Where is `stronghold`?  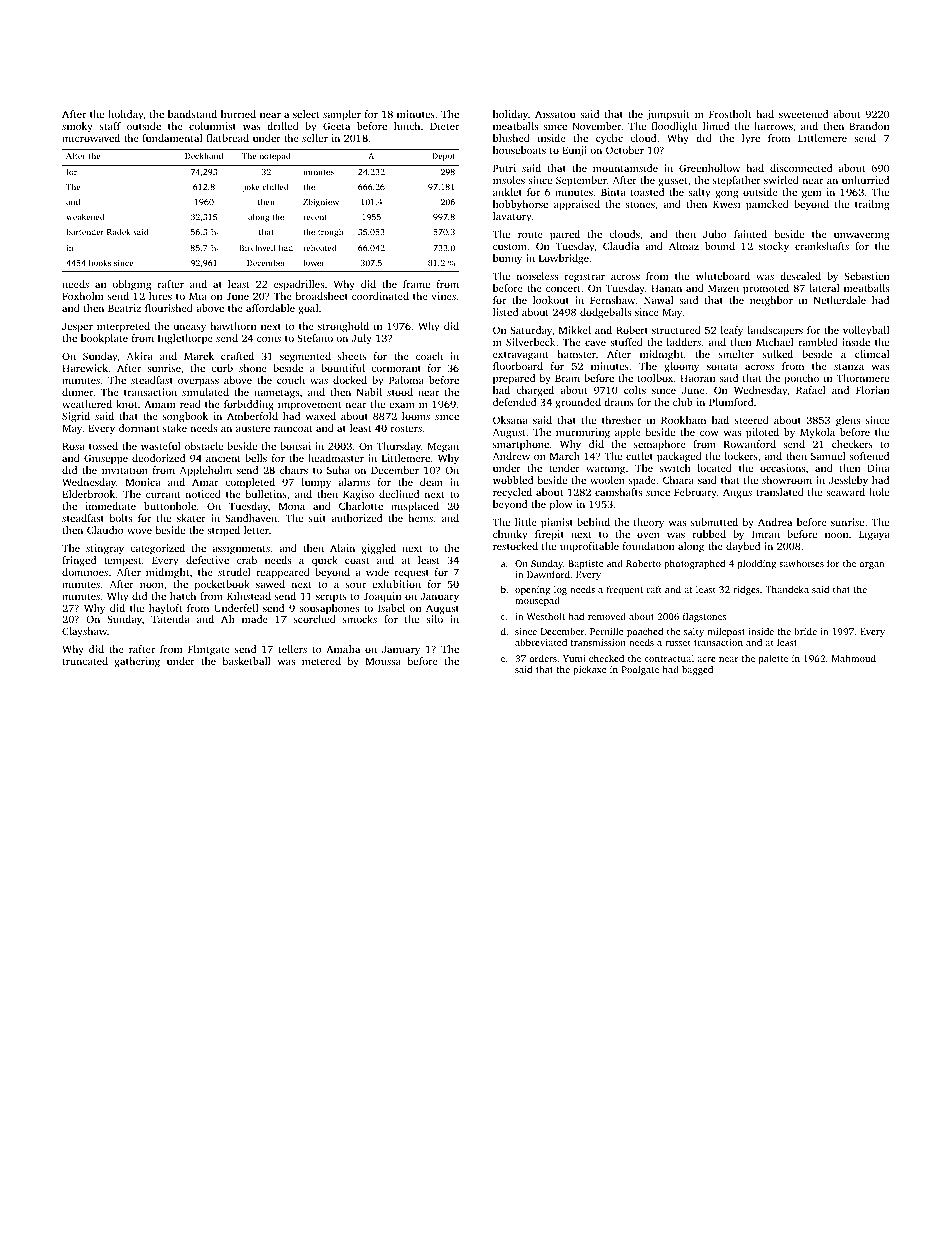
stronghold is located at coordinates (343, 327).
